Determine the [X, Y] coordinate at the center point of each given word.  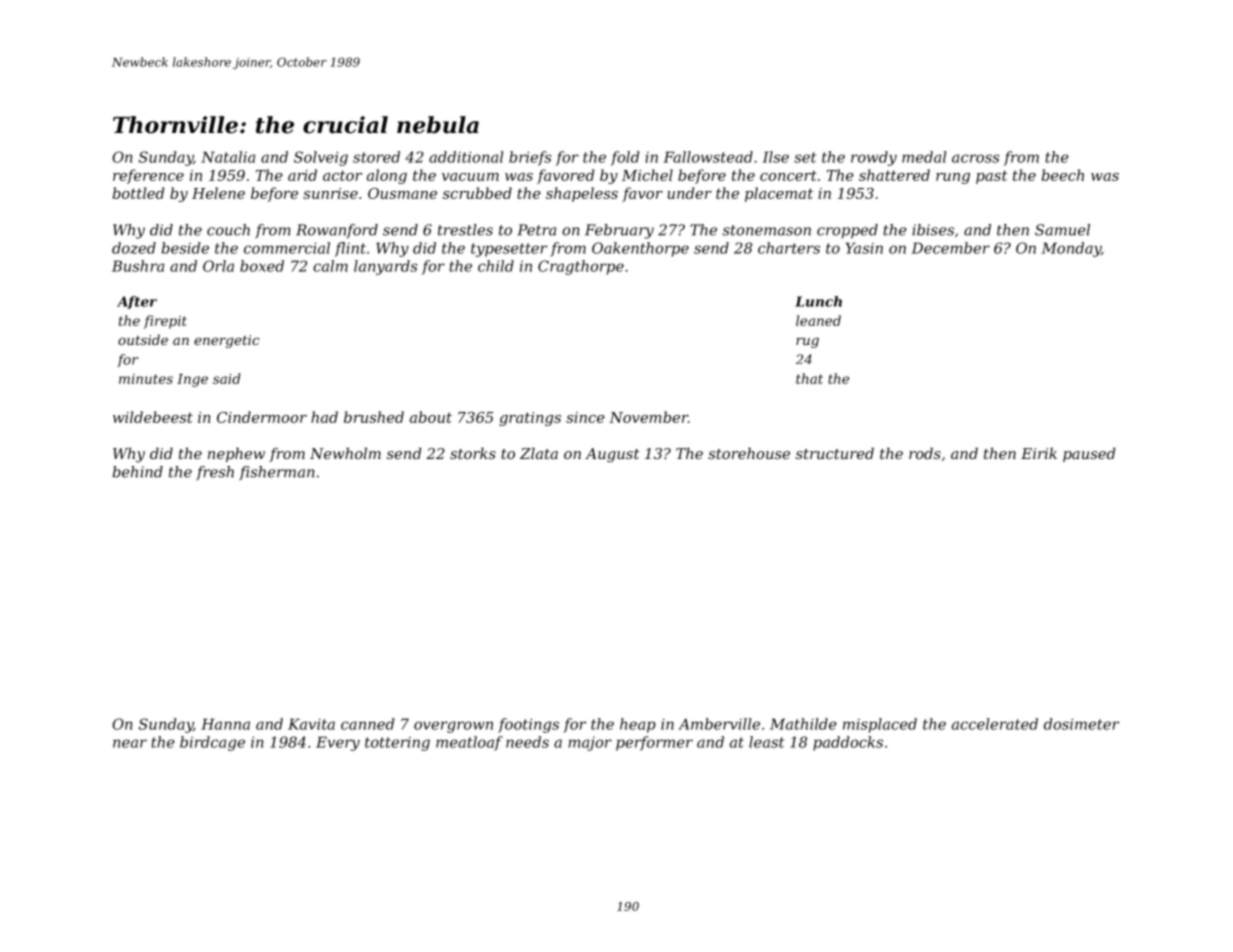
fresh [215, 473]
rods [925, 453]
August [612, 455]
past [992, 177]
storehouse [749, 453]
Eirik [1039, 453]
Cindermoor [262, 417]
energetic [226, 341]
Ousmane [402, 193]
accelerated [995, 724]
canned [367, 724]
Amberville [719, 724]
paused [1089, 455]
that [809, 378]
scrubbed [477, 193]
